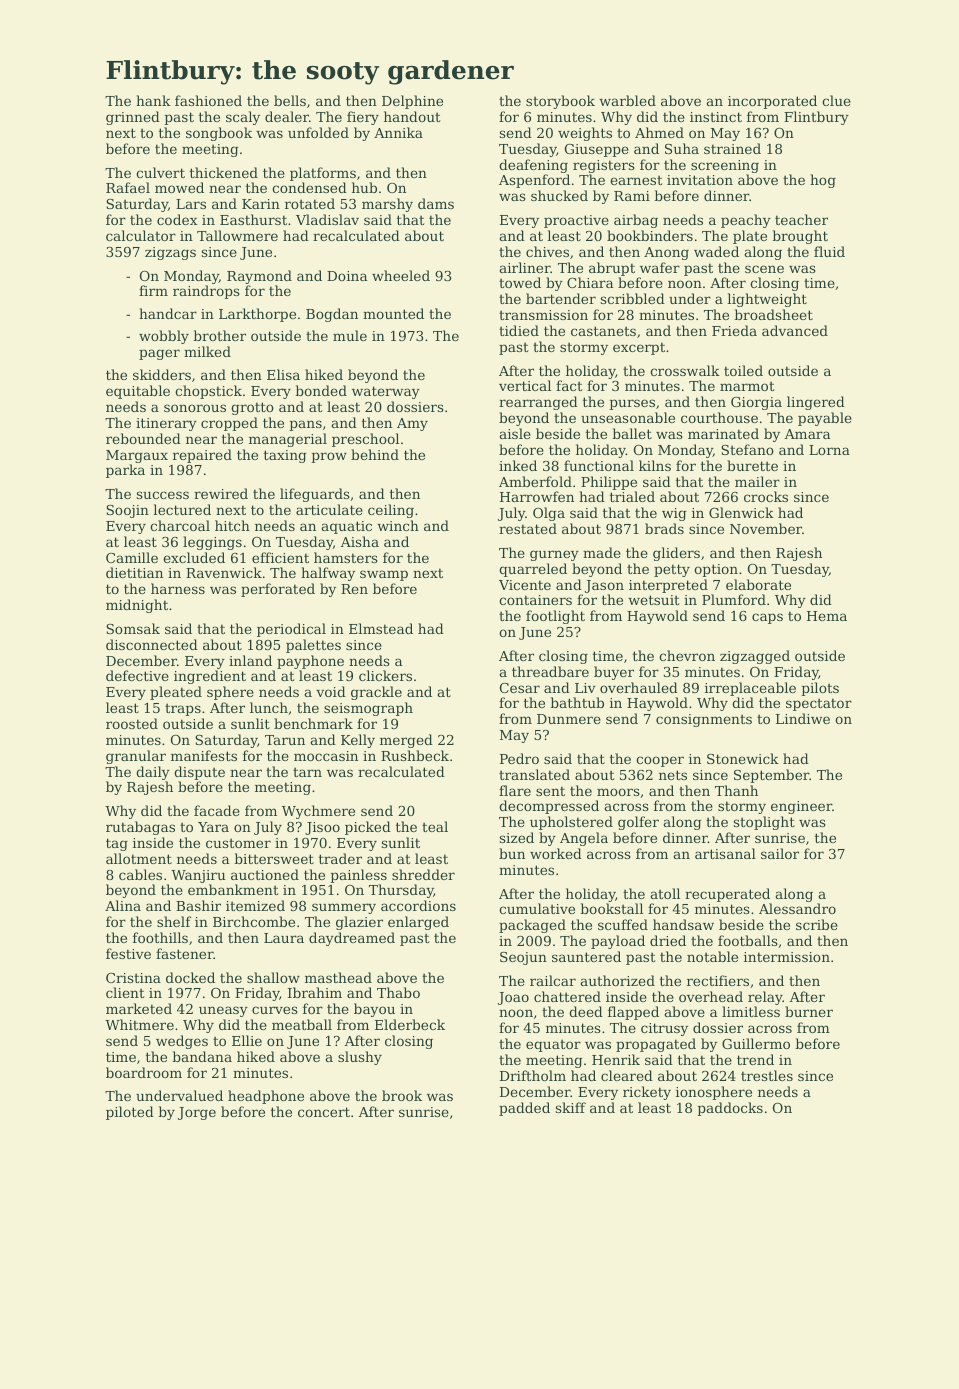 The image size is (959, 1389). Describe the element at coordinates (515, 433) in the page. I see `aisle` at that location.
